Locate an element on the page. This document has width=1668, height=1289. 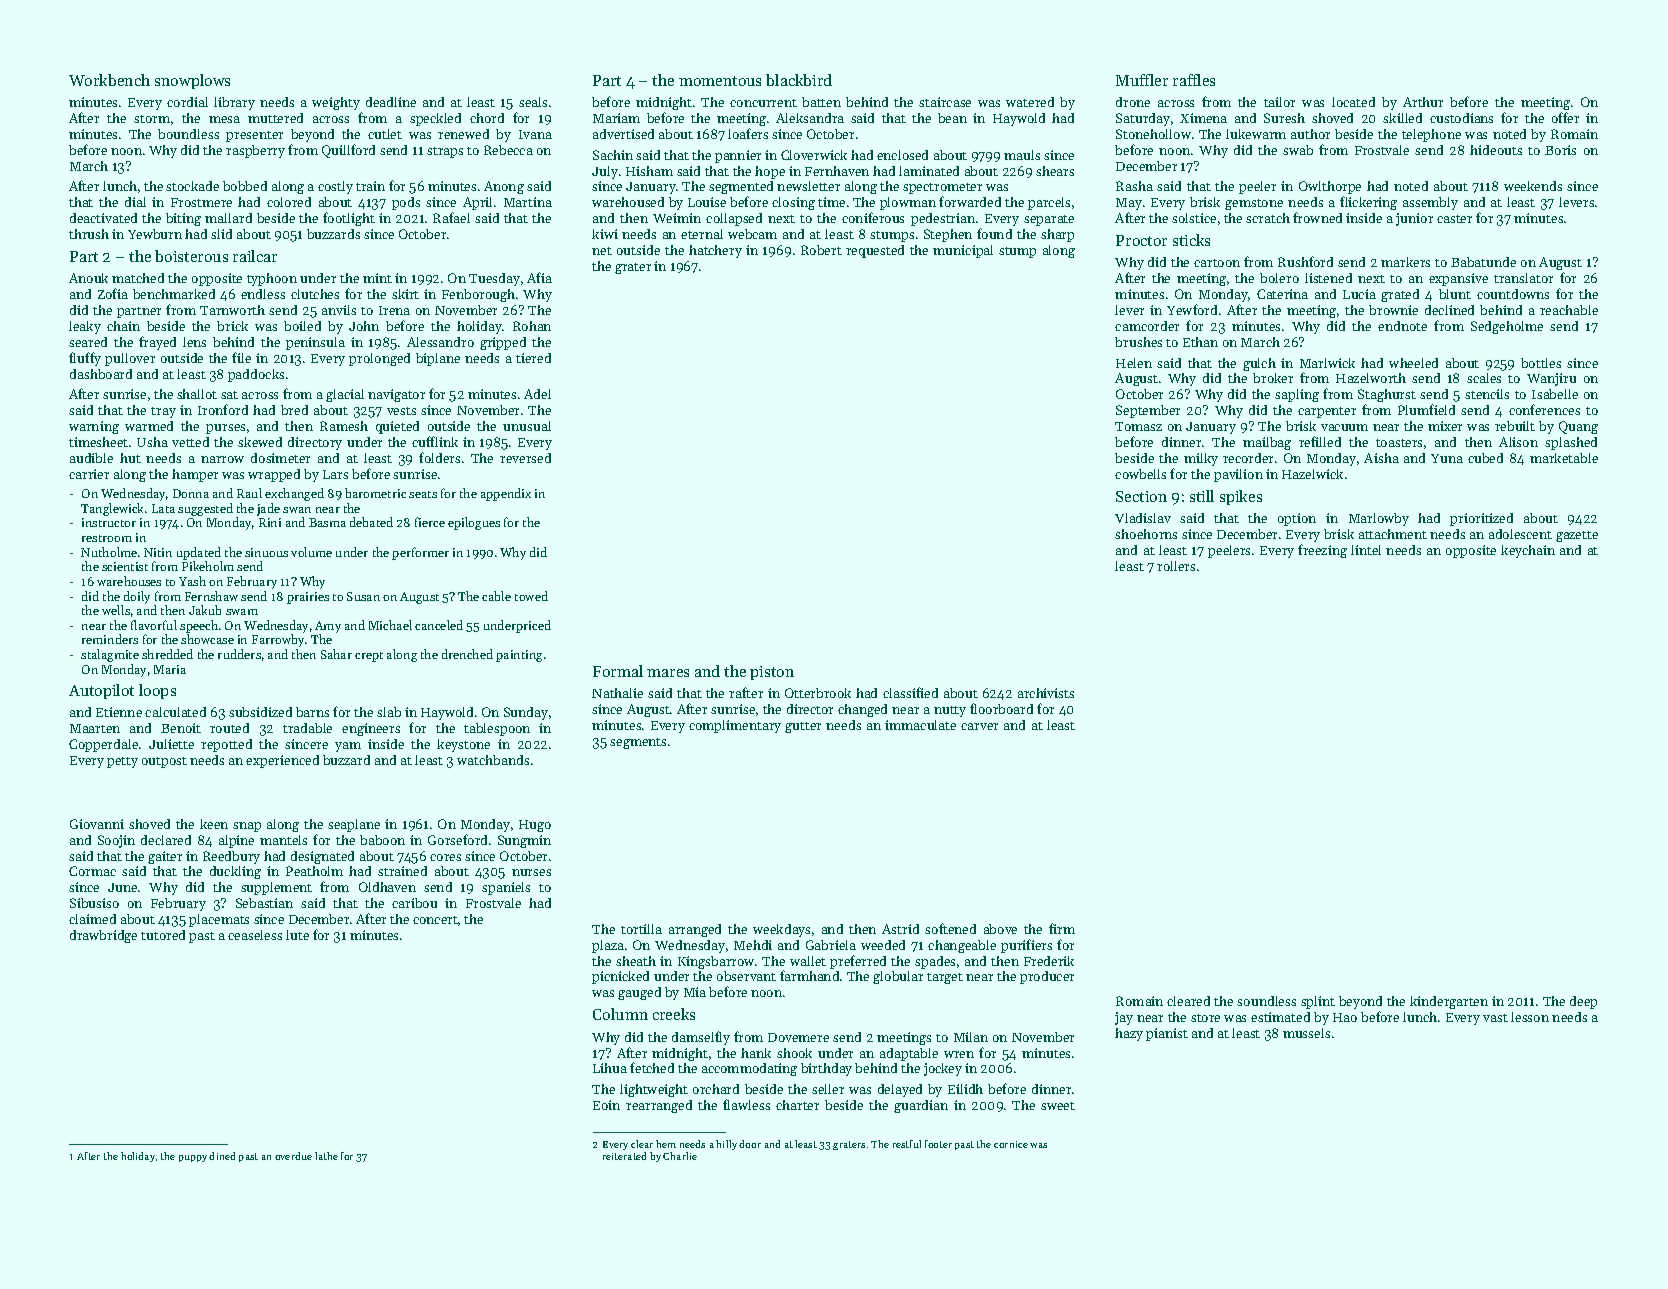
municipal is located at coordinates (963, 251).
